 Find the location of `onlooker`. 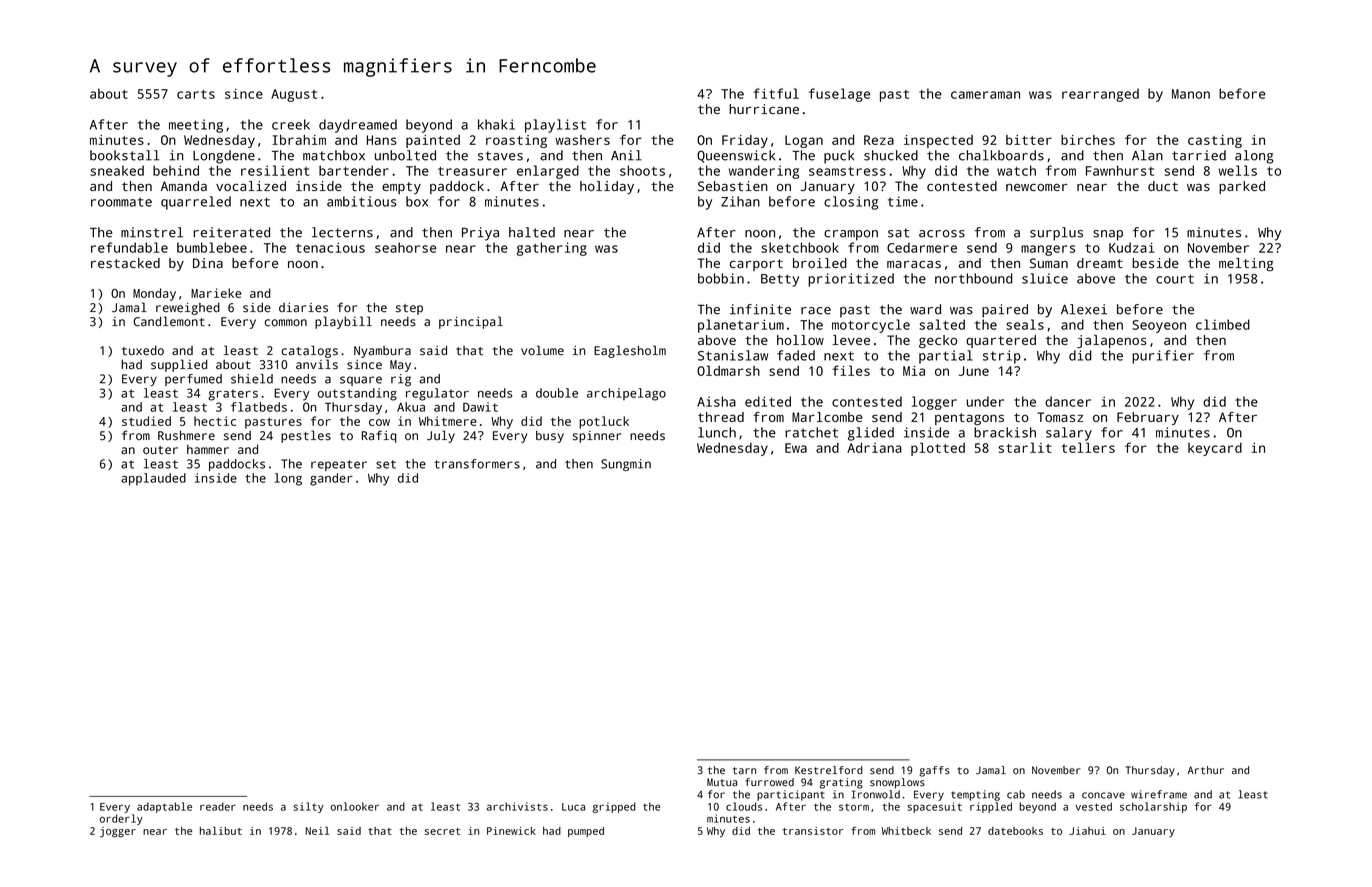

onlooker is located at coordinates (354, 806).
